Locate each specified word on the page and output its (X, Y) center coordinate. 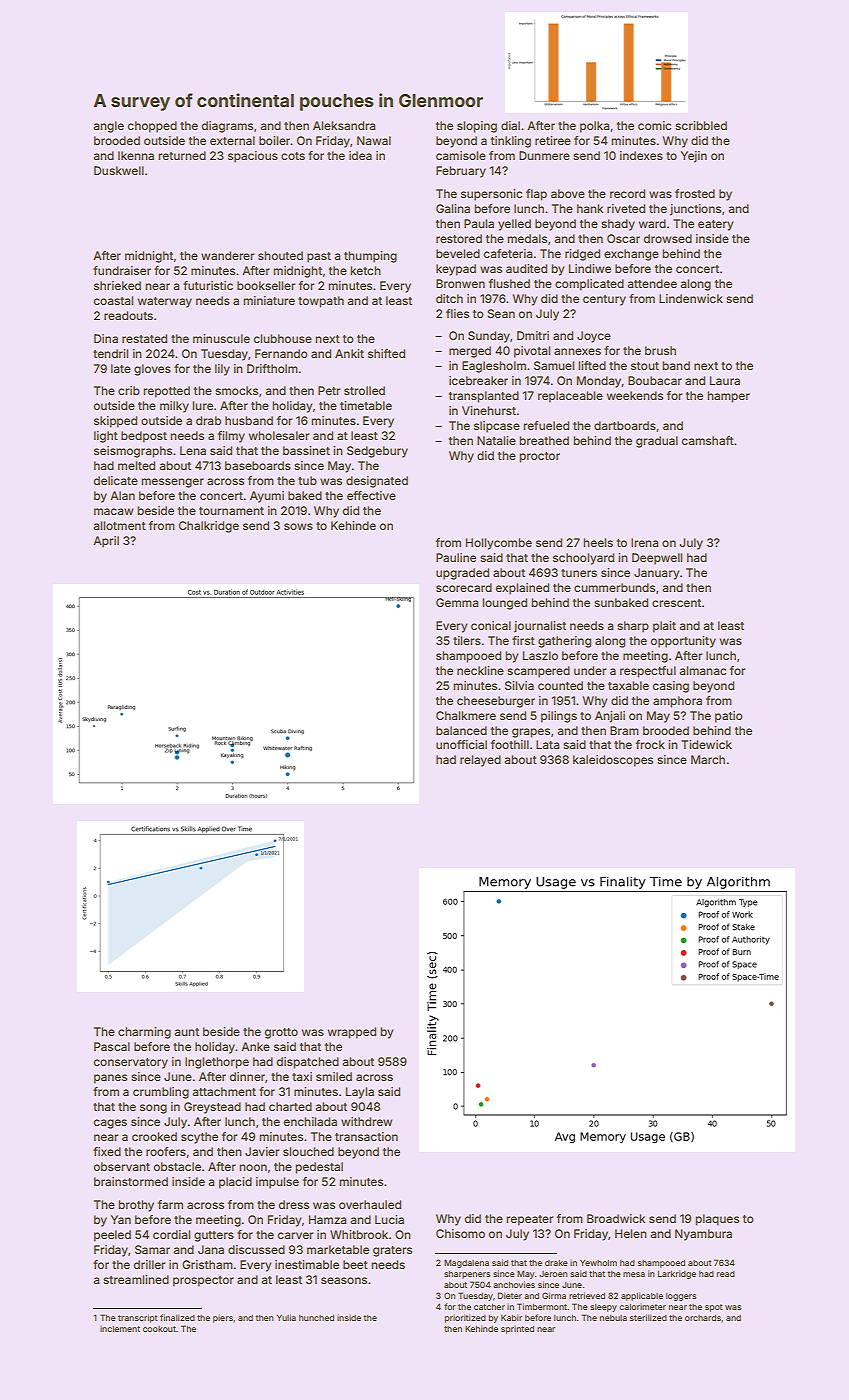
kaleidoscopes (613, 761)
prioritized (465, 1318)
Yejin (694, 157)
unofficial (461, 744)
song (153, 1109)
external (232, 140)
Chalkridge (209, 527)
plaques (717, 1220)
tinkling (511, 142)
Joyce (594, 337)
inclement (120, 1328)
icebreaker (478, 380)
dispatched (307, 1063)
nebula (613, 1318)
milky (174, 407)
